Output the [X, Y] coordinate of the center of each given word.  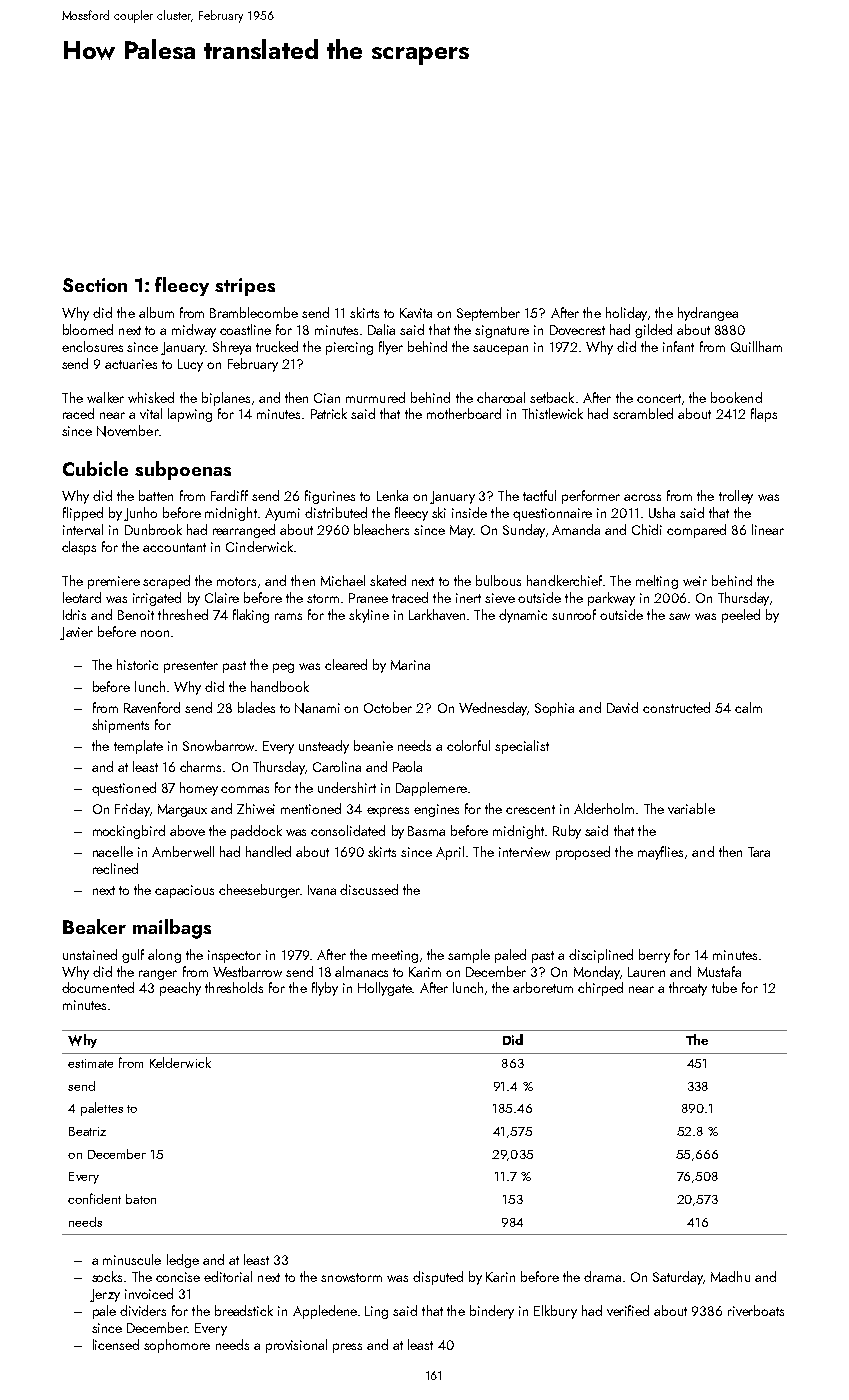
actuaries [131, 364]
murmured [375, 397]
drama [602, 1276]
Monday [597, 973]
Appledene [325, 1312]
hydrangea [708, 314]
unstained [90, 954]
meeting [395, 956]
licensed [116, 1344]
